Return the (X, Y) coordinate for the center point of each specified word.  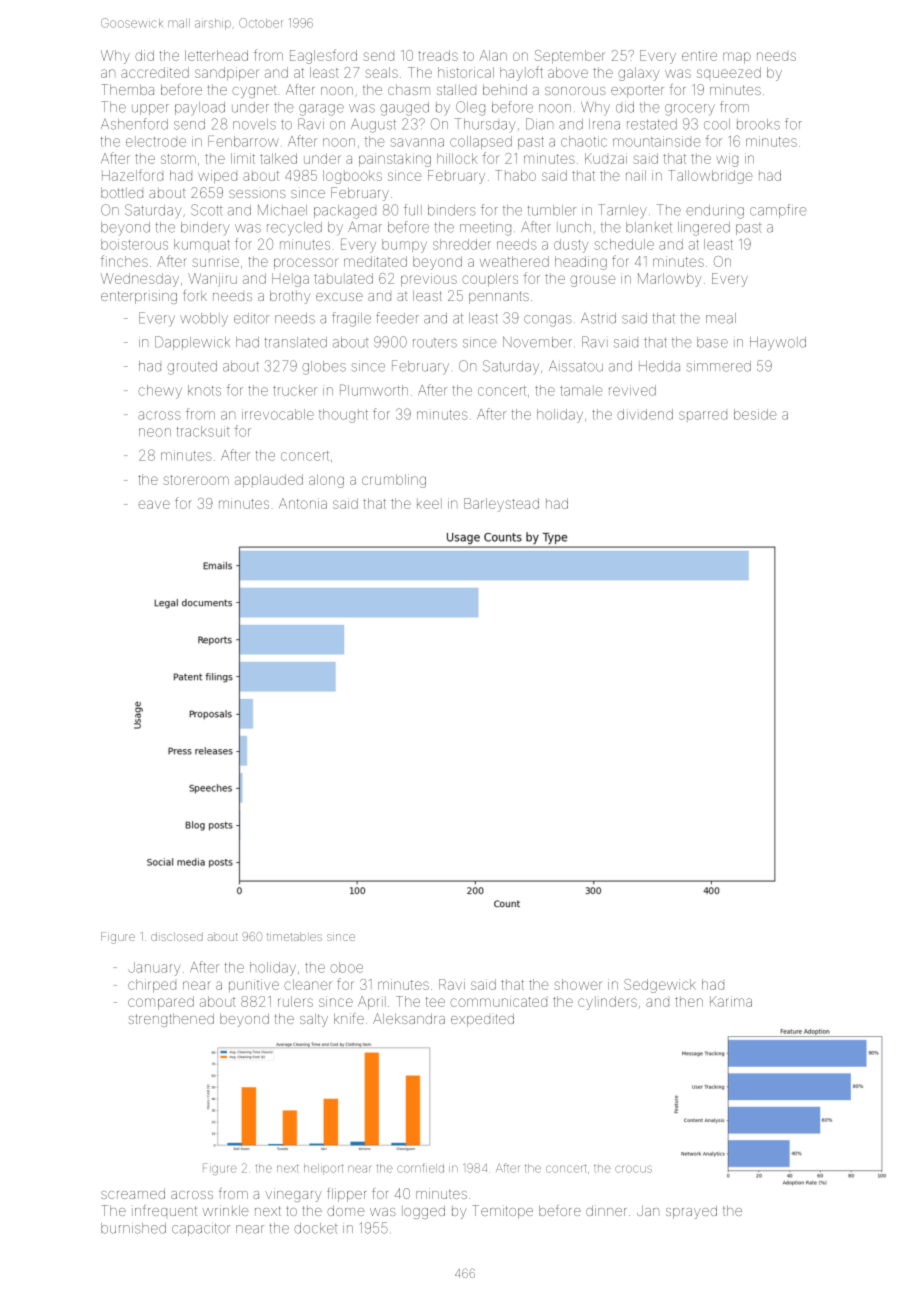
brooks (758, 124)
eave (154, 504)
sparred (703, 416)
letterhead (216, 55)
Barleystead (501, 505)
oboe (346, 967)
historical (466, 72)
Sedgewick (660, 986)
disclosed (177, 936)
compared (161, 1003)
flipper (346, 1195)
